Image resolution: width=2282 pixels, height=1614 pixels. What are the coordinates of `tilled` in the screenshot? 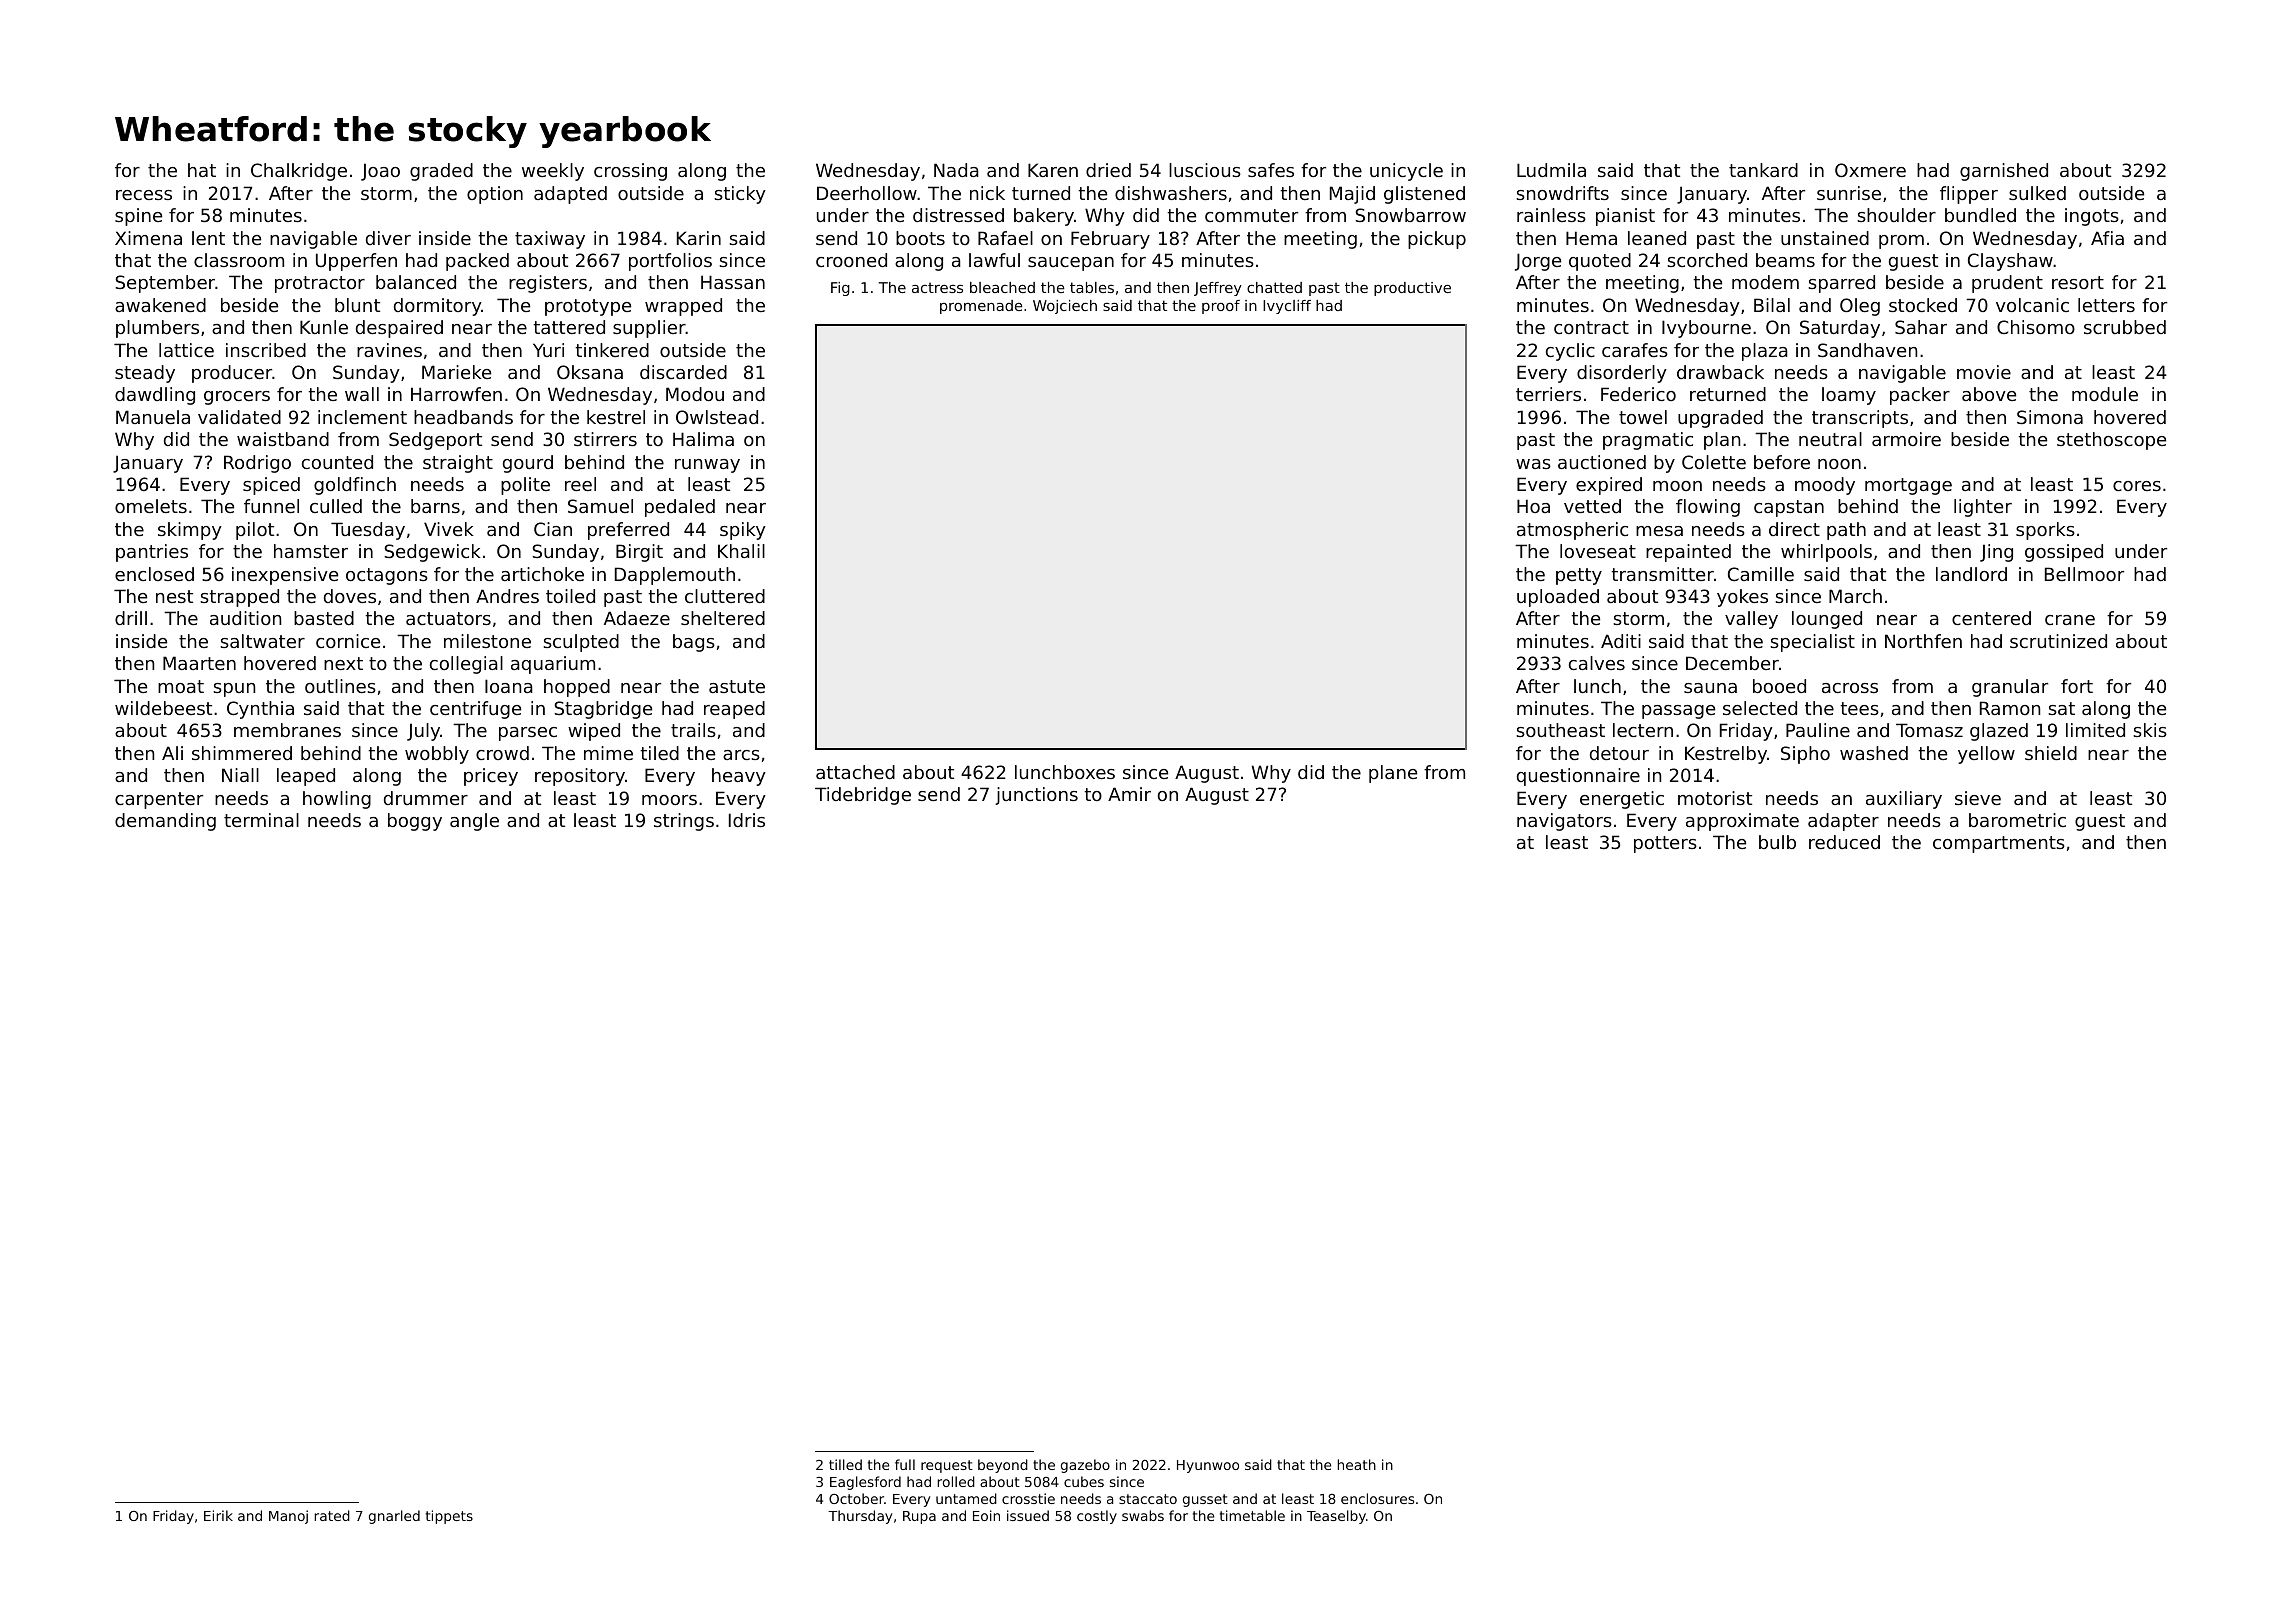 It's located at (845, 1464).
